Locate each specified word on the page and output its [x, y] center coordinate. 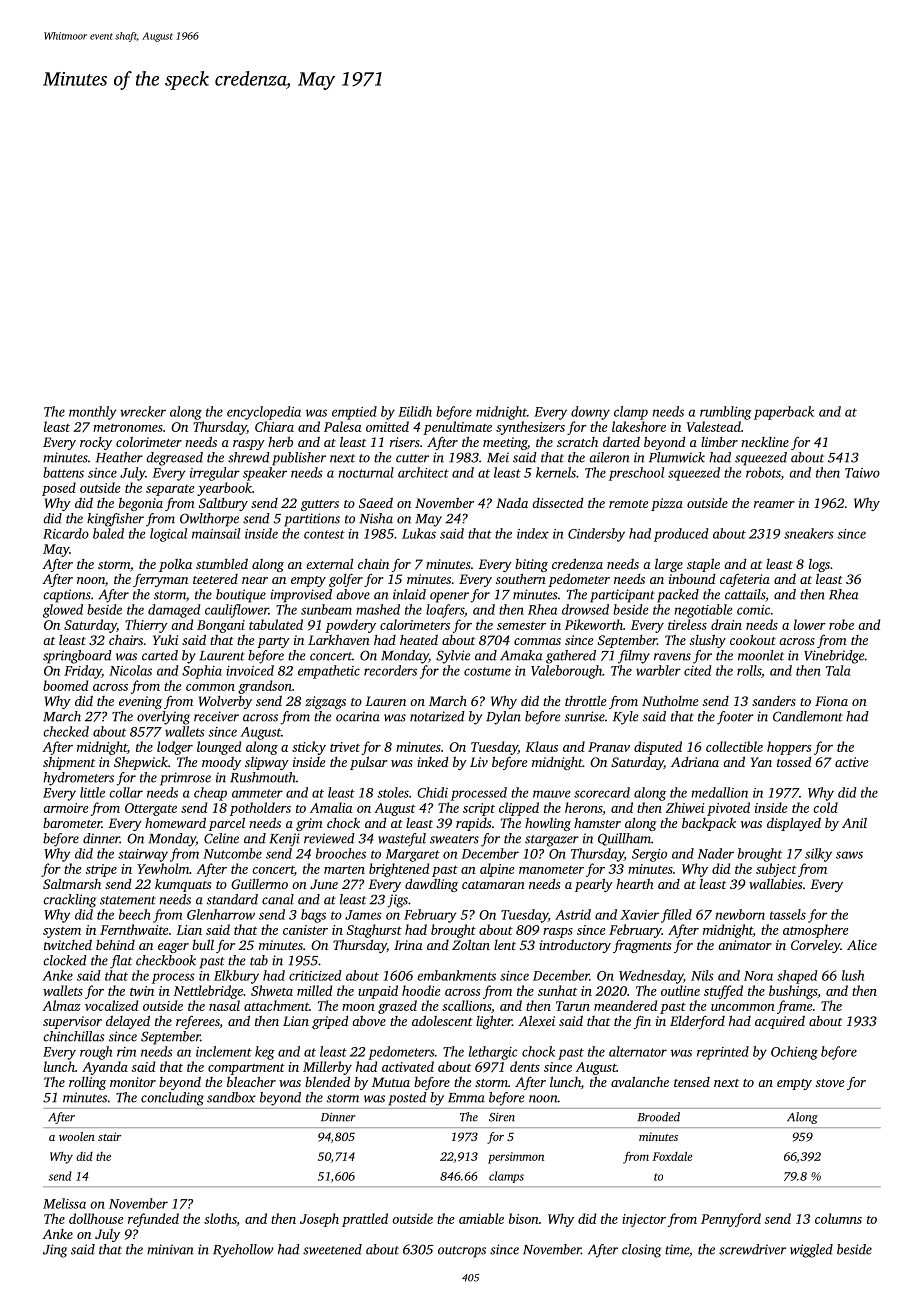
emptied [354, 413]
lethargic [493, 1053]
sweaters [454, 839]
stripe [101, 870]
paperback [784, 413]
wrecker [143, 411]
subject [776, 870]
